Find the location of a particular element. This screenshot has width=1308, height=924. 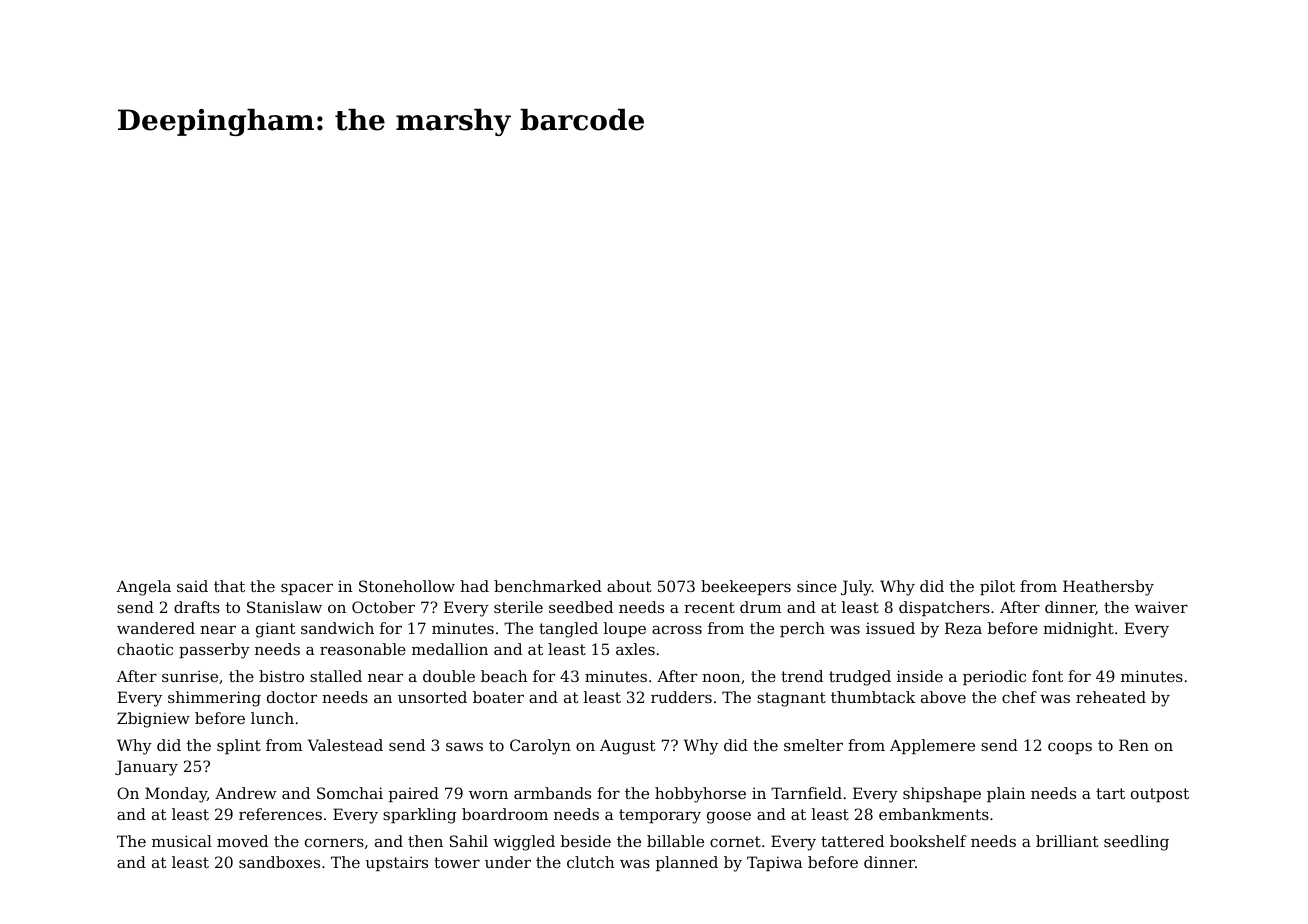

Somchai is located at coordinates (350, 793).
